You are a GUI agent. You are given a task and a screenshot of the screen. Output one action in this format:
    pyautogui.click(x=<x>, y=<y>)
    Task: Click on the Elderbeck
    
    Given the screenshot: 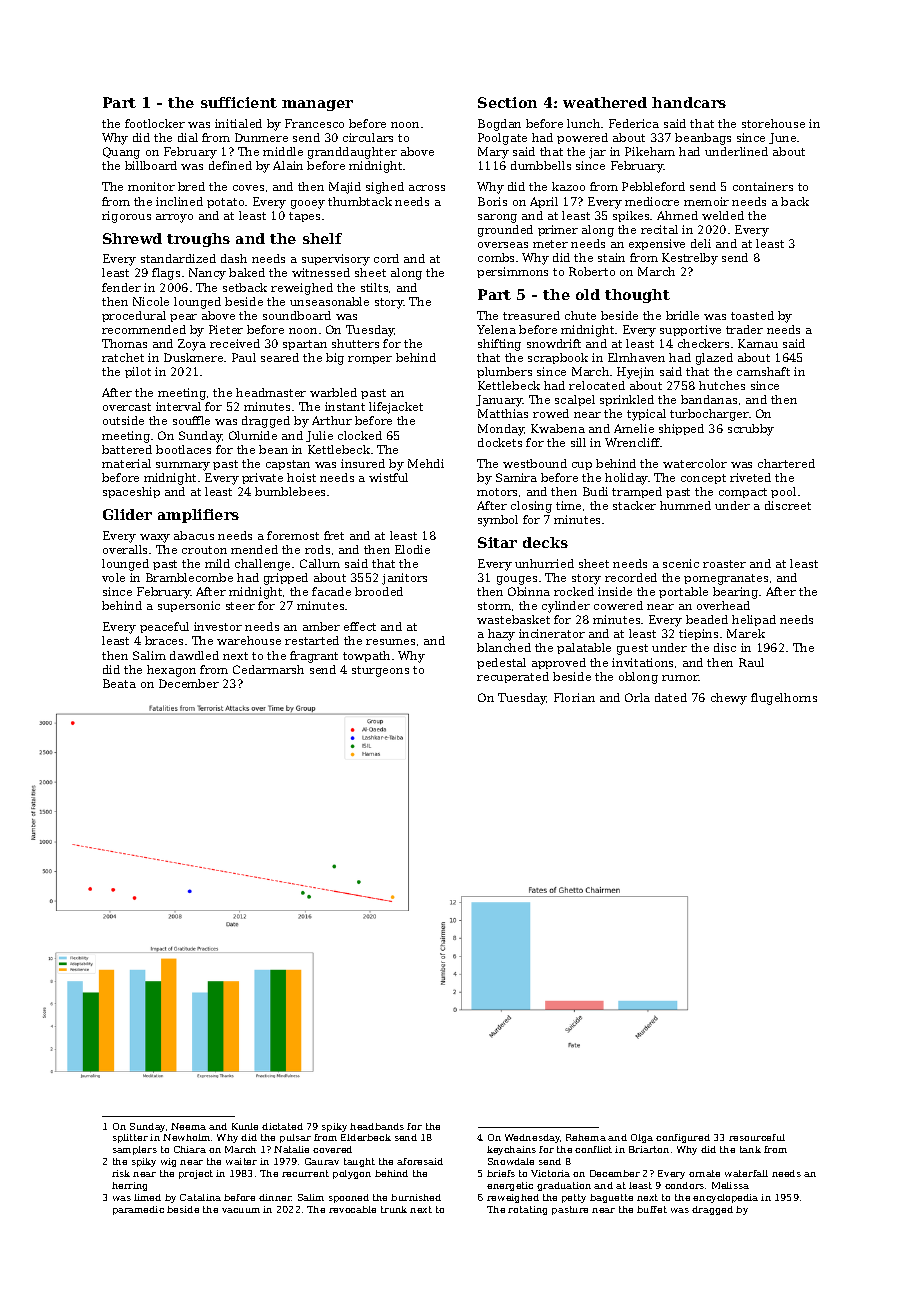 What is the action you would take?
    pyautogui.click(x=366, y=1137)
